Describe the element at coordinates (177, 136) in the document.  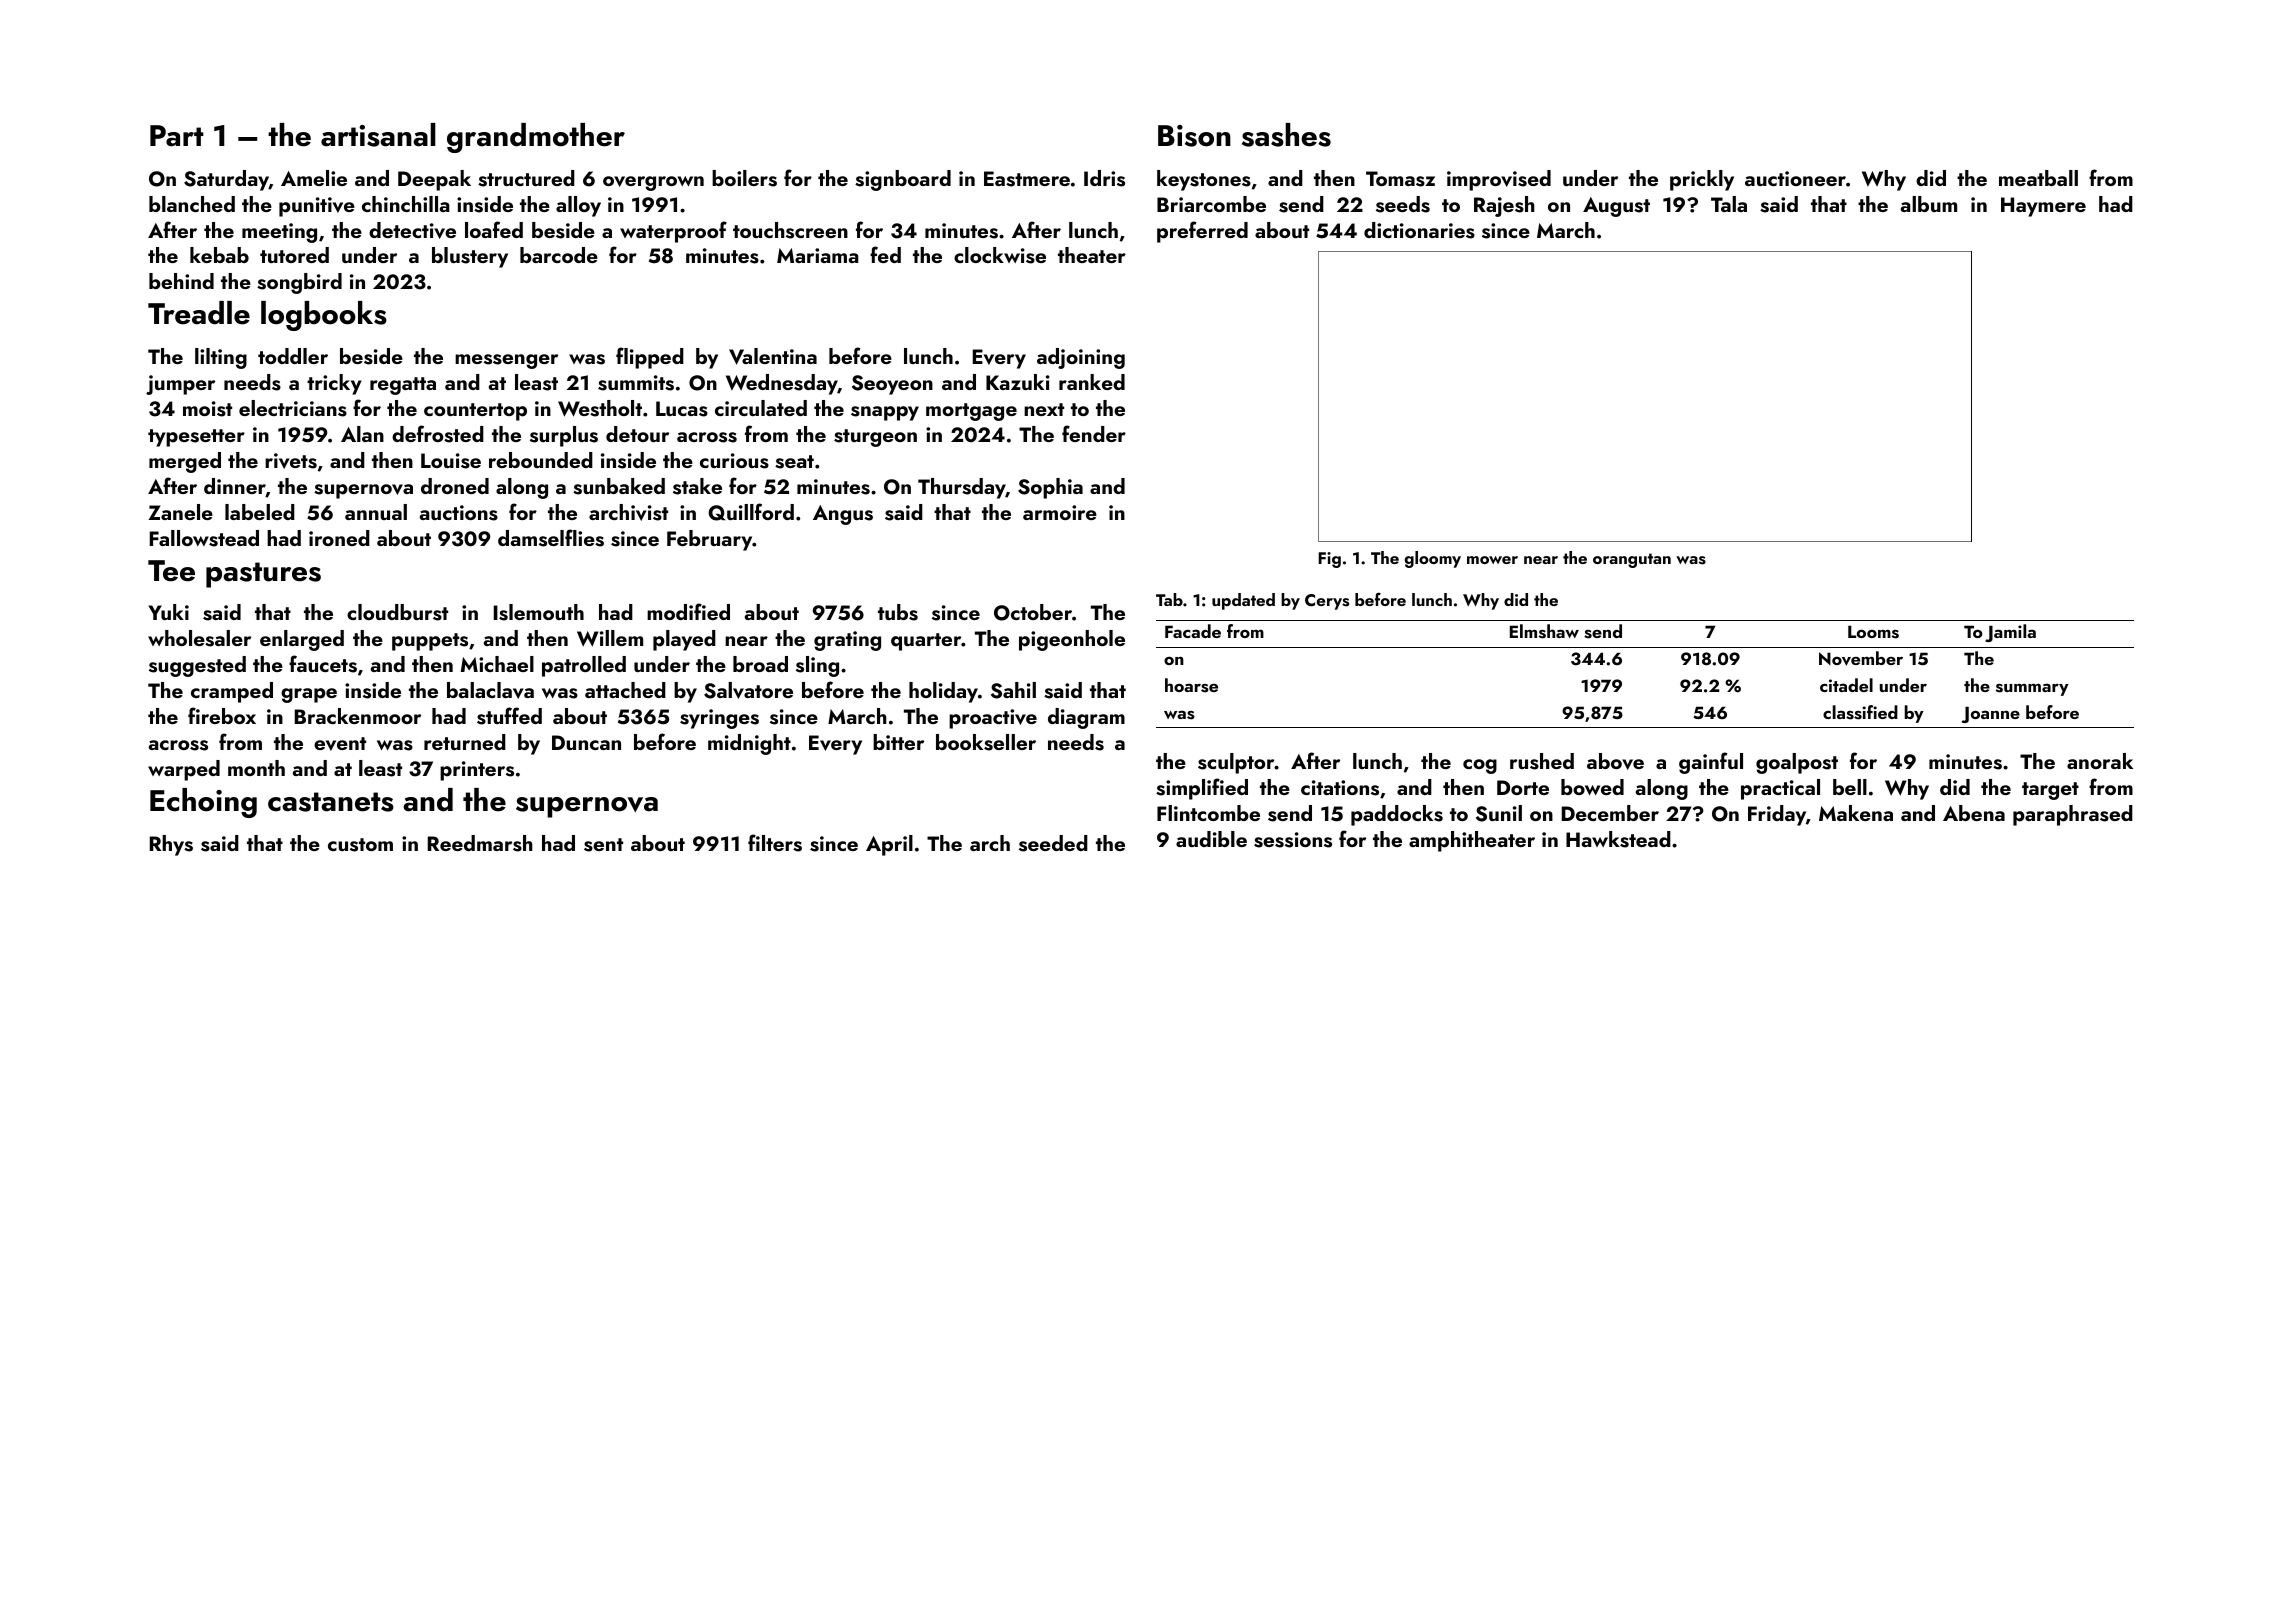
I see `Part` at that location.
